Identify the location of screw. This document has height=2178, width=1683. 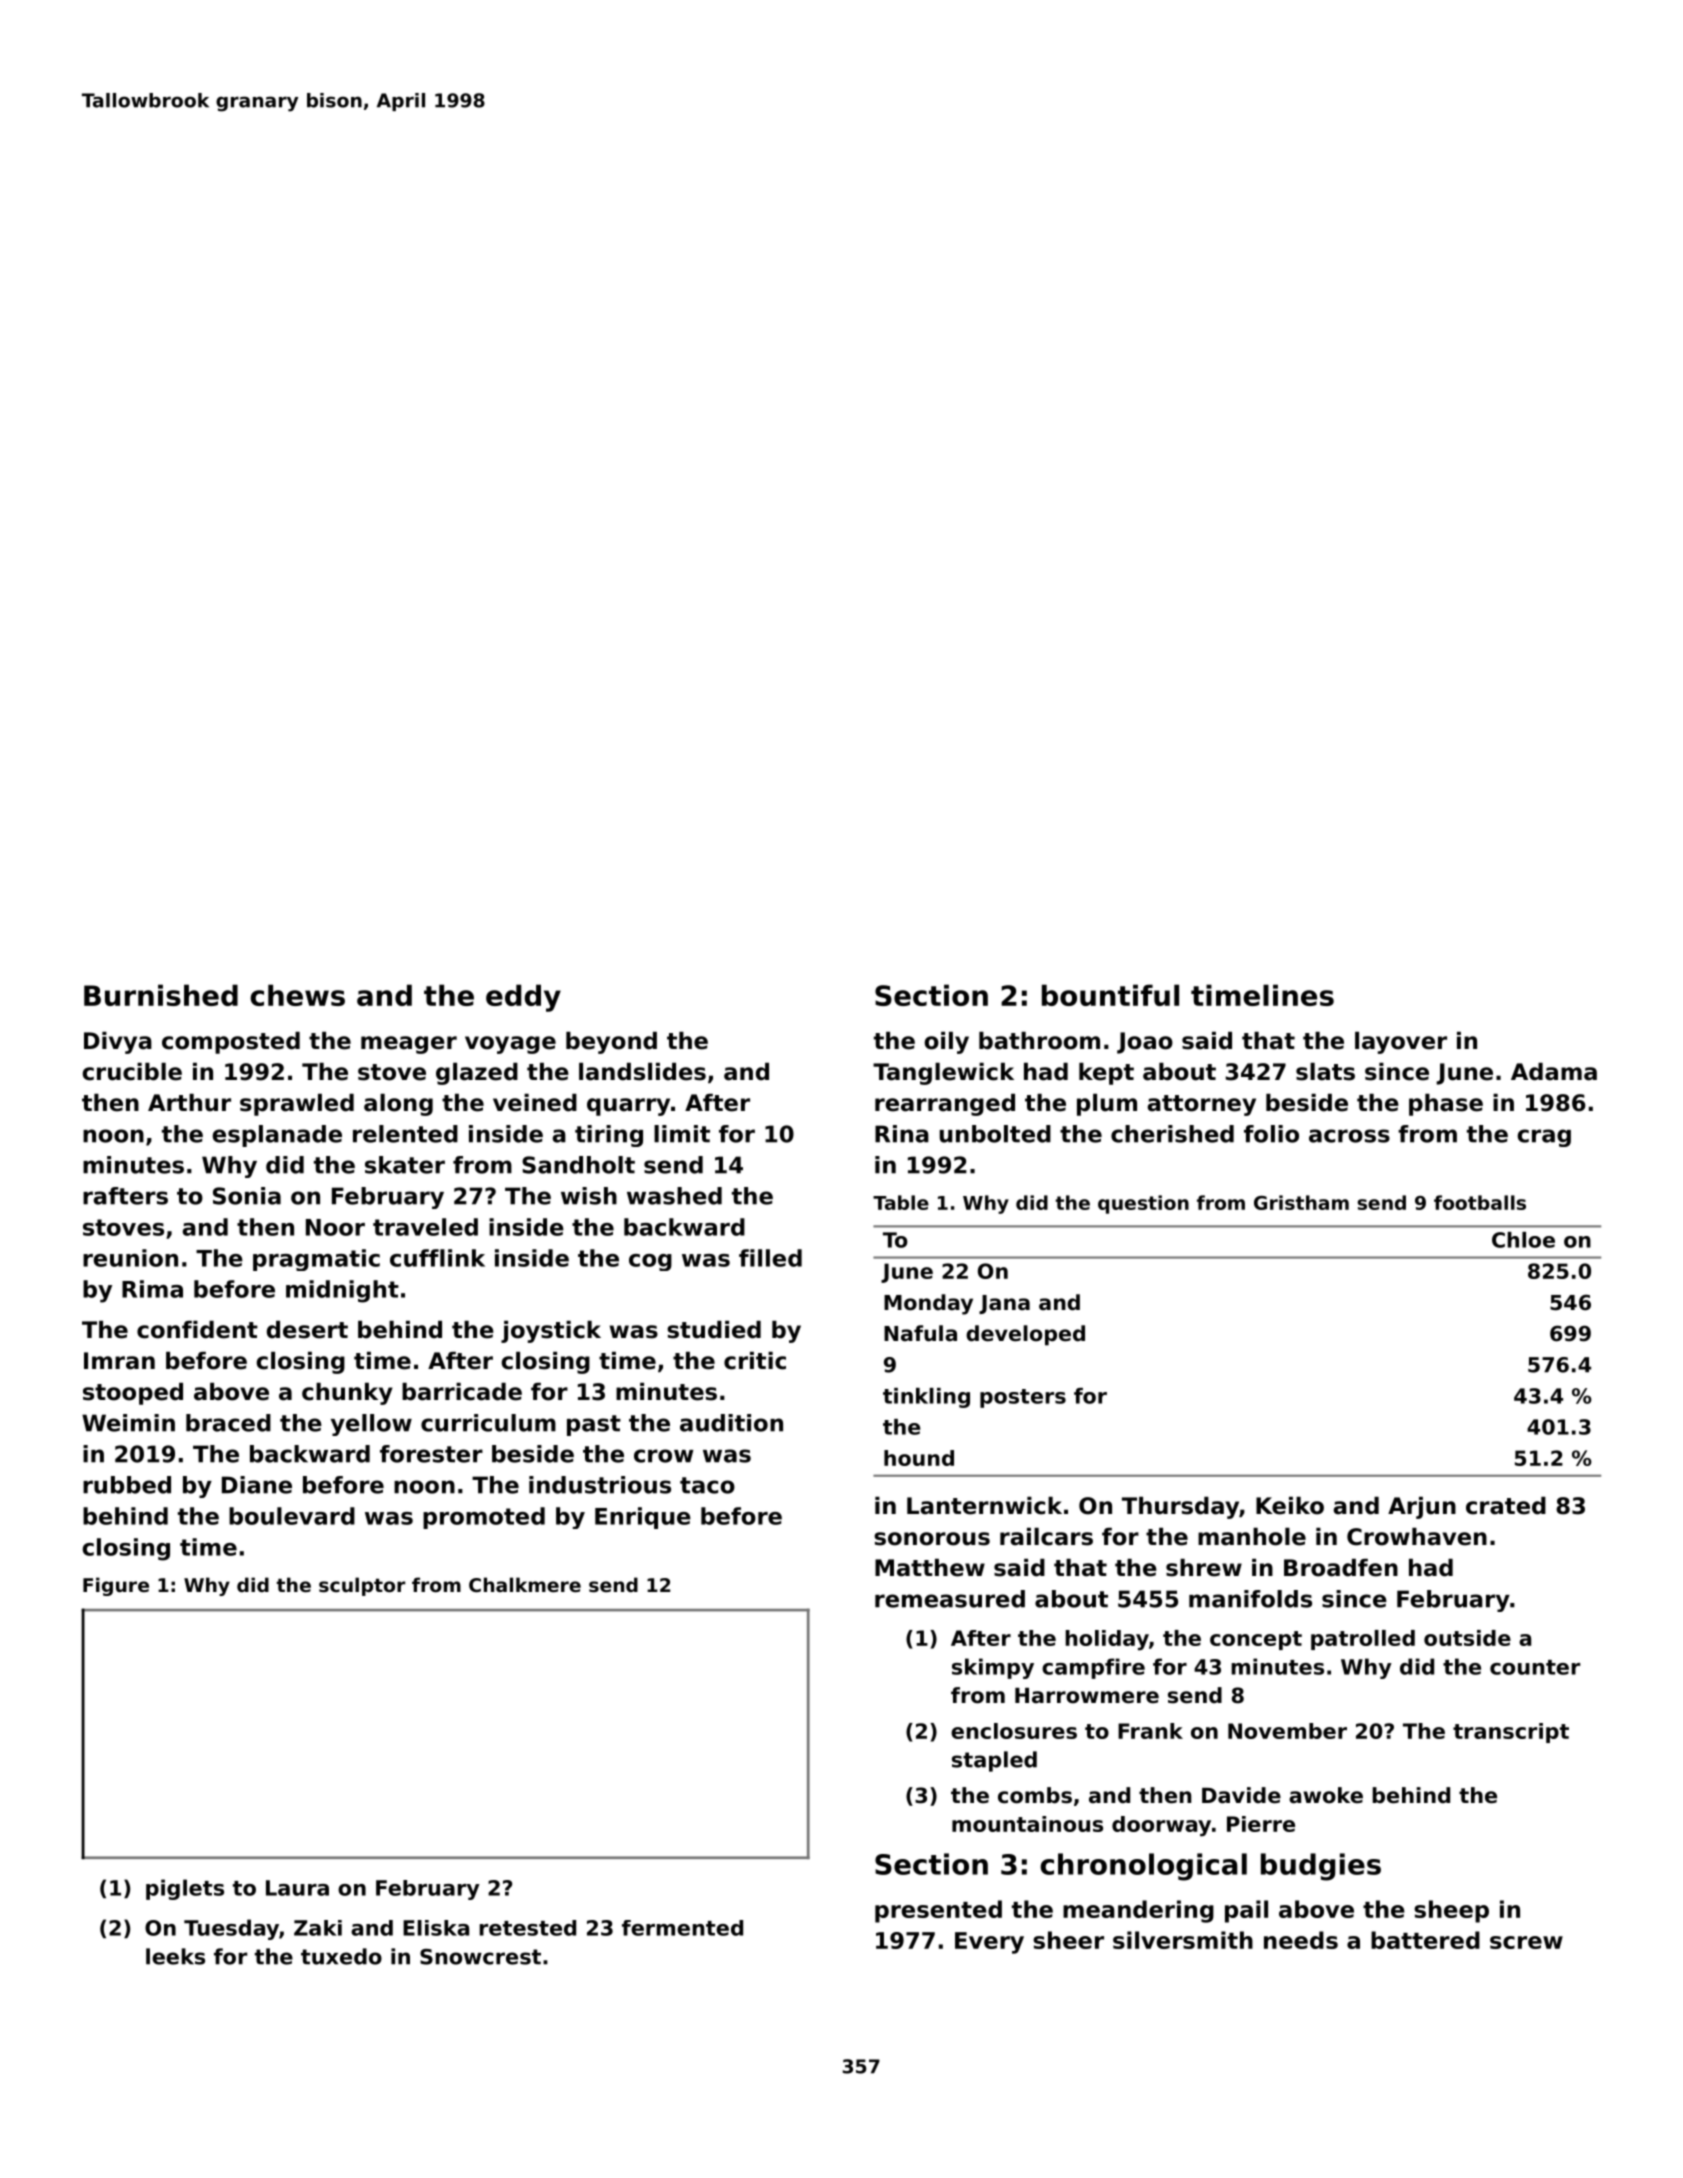
(1526, 1942).
